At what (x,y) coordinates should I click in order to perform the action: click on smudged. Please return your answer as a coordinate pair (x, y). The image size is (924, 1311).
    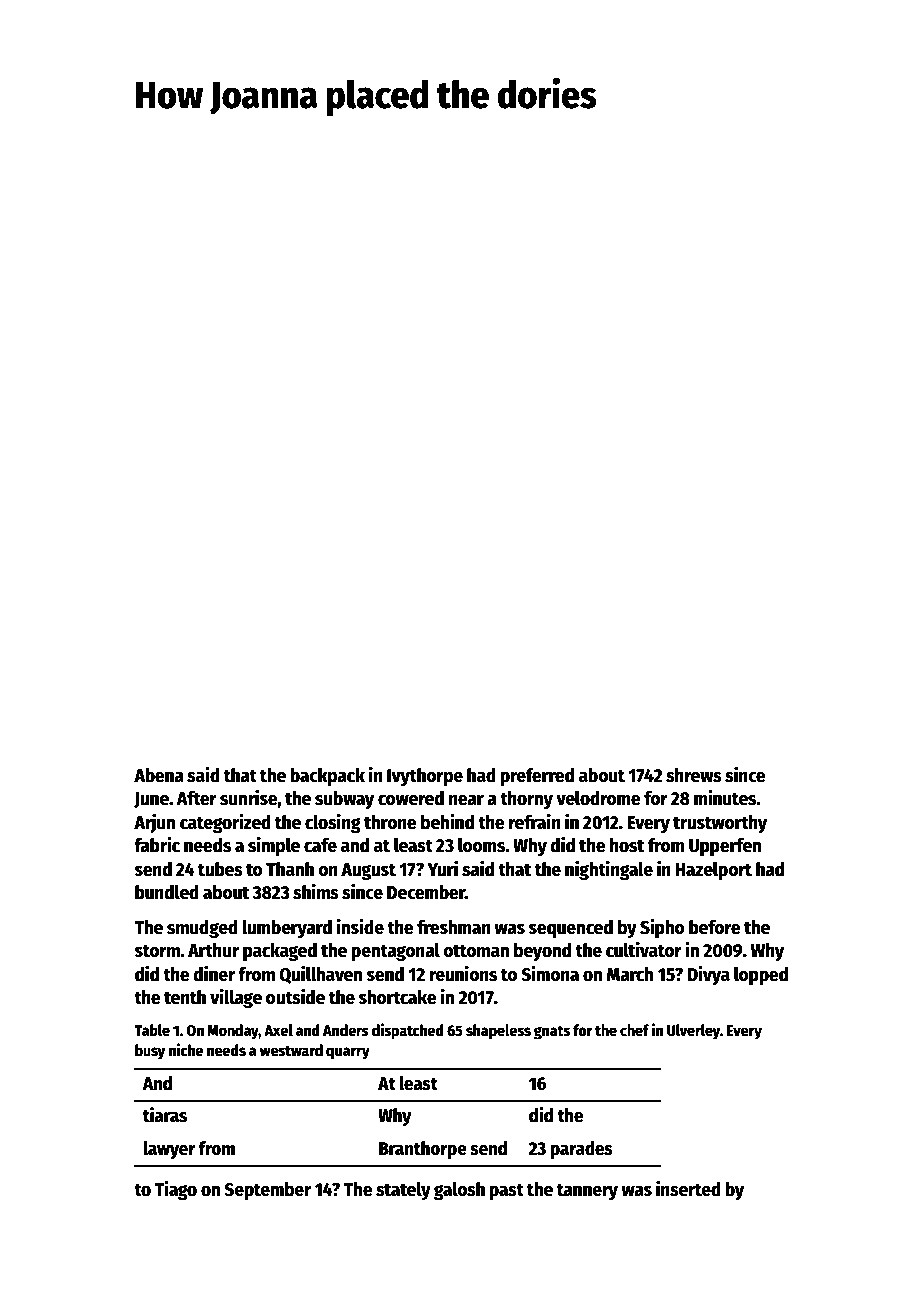
    Looking at the image, I should click on (202, 929).
